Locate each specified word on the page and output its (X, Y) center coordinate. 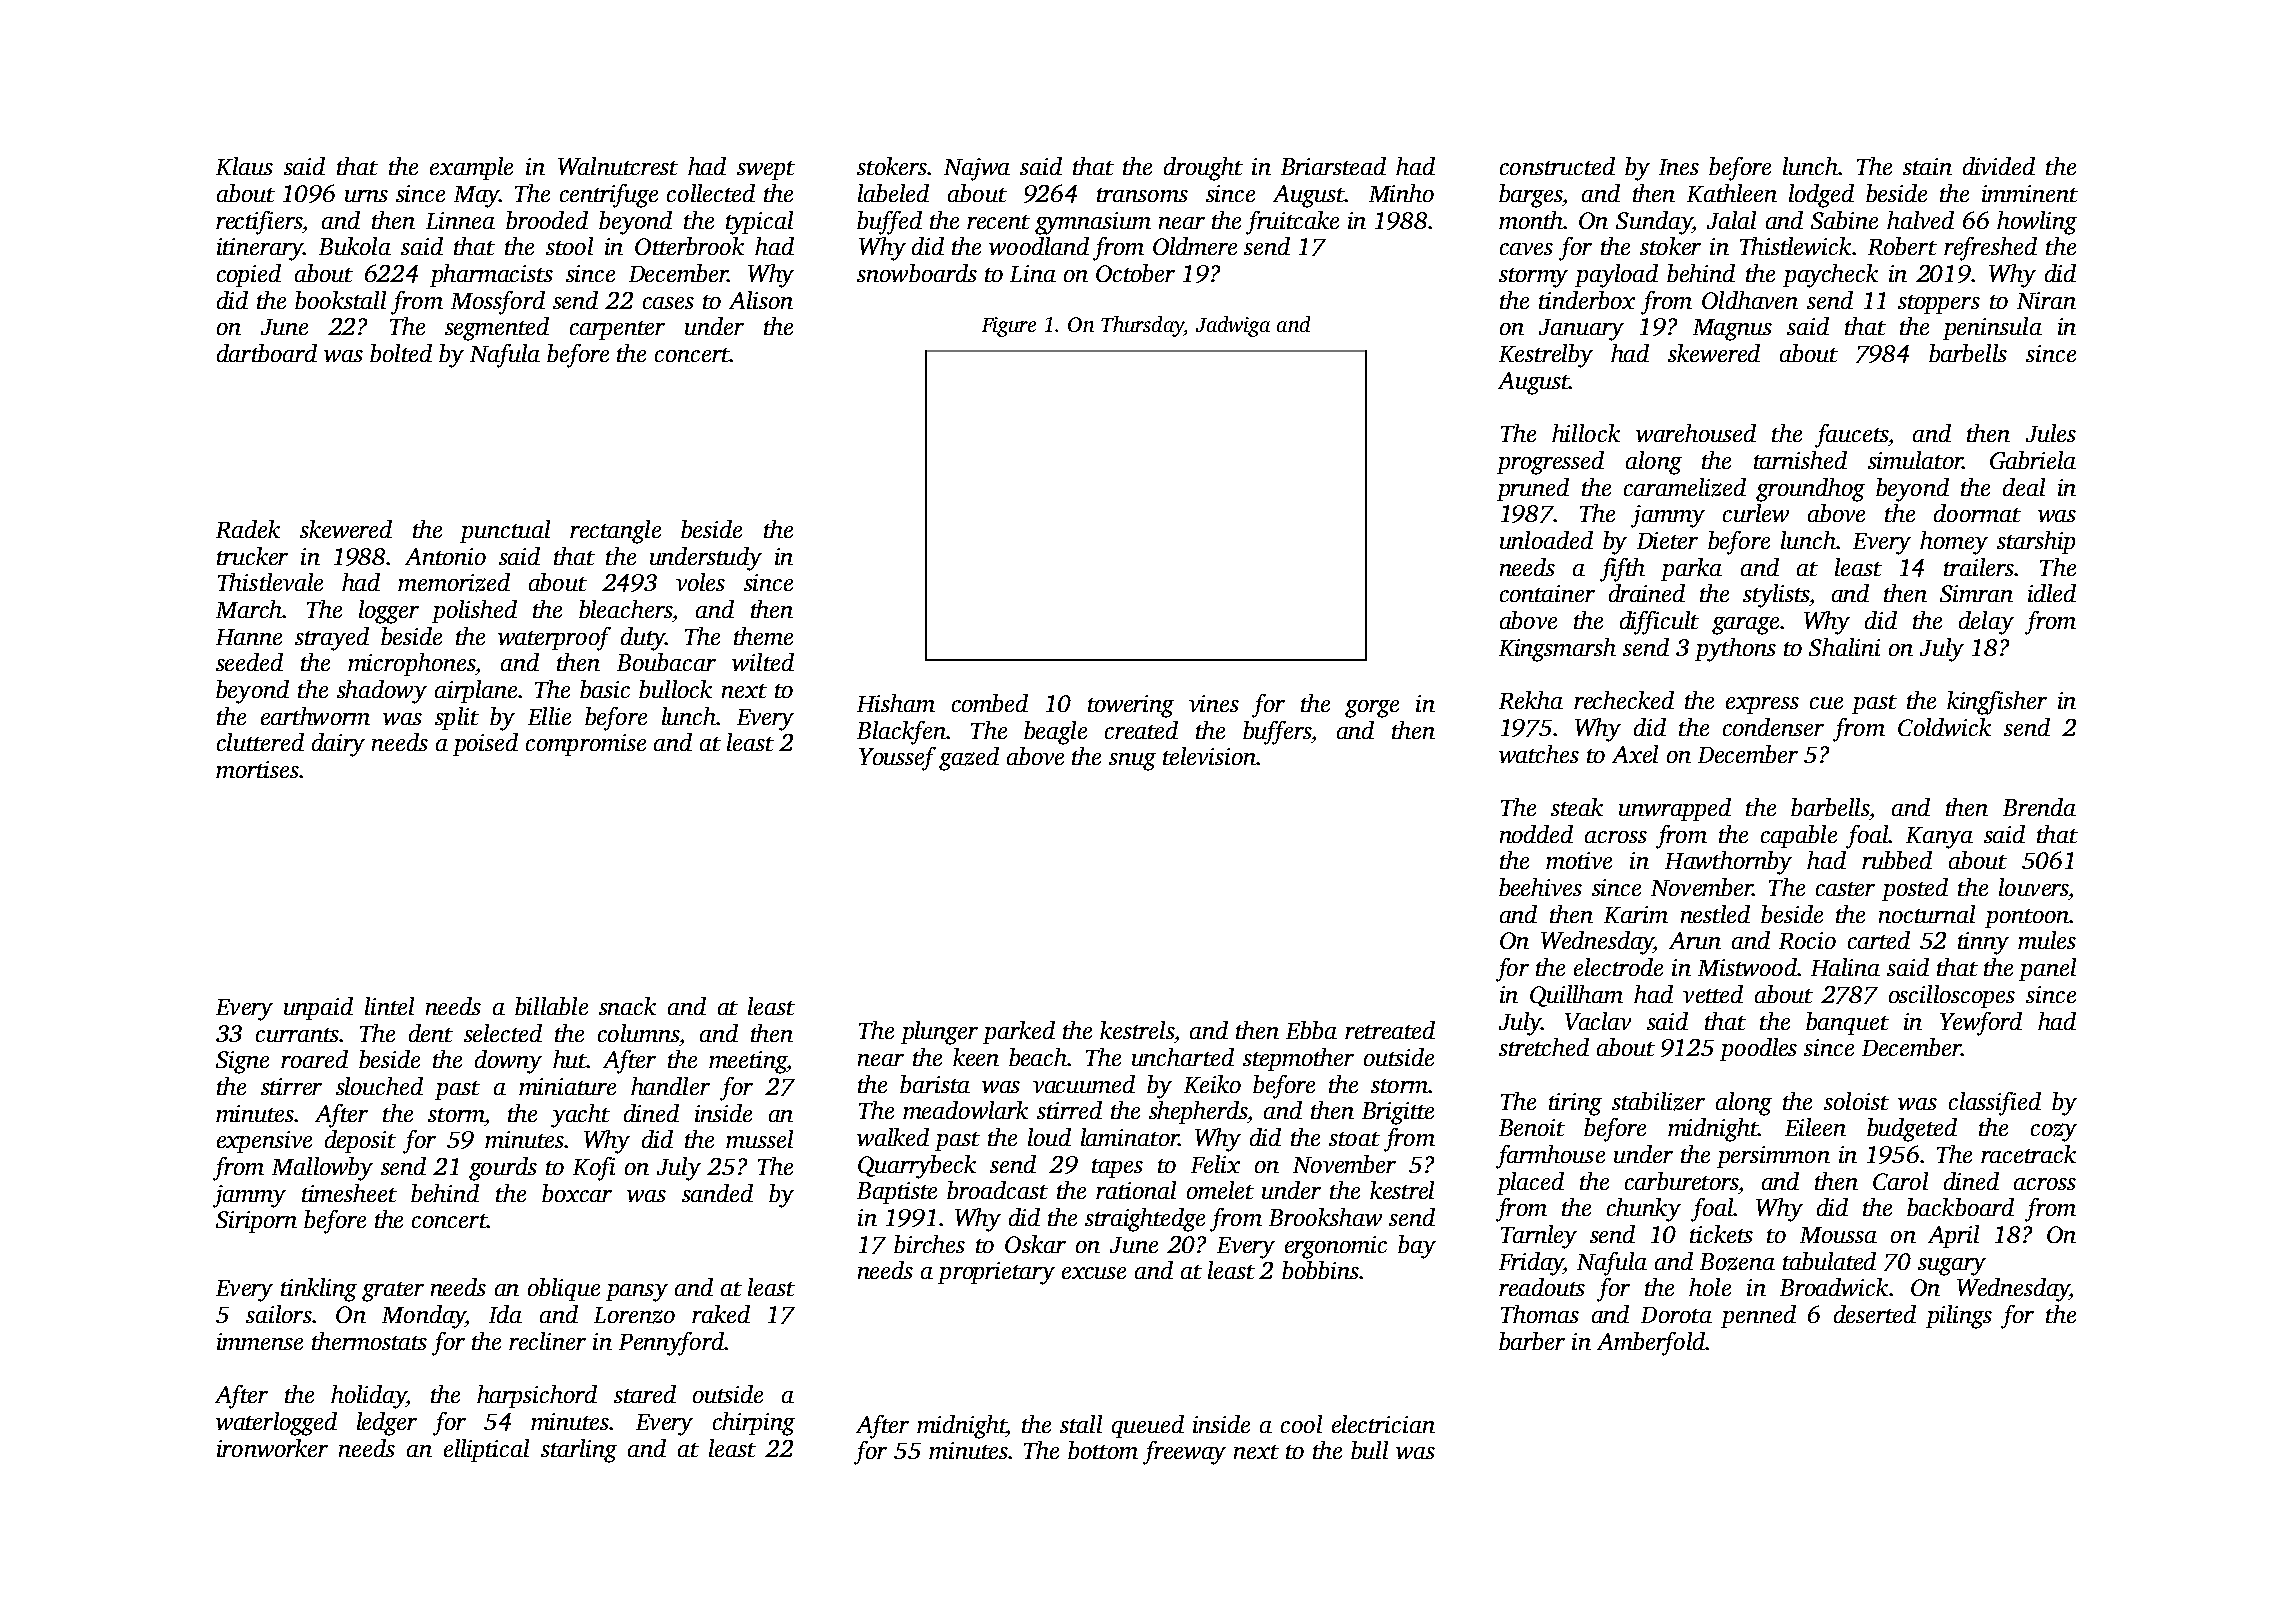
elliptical (486, 1450)
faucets (1851, 436)
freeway (1184, 1453)
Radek (248, 529)
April (1953, 1236)
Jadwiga (1233, 326)
